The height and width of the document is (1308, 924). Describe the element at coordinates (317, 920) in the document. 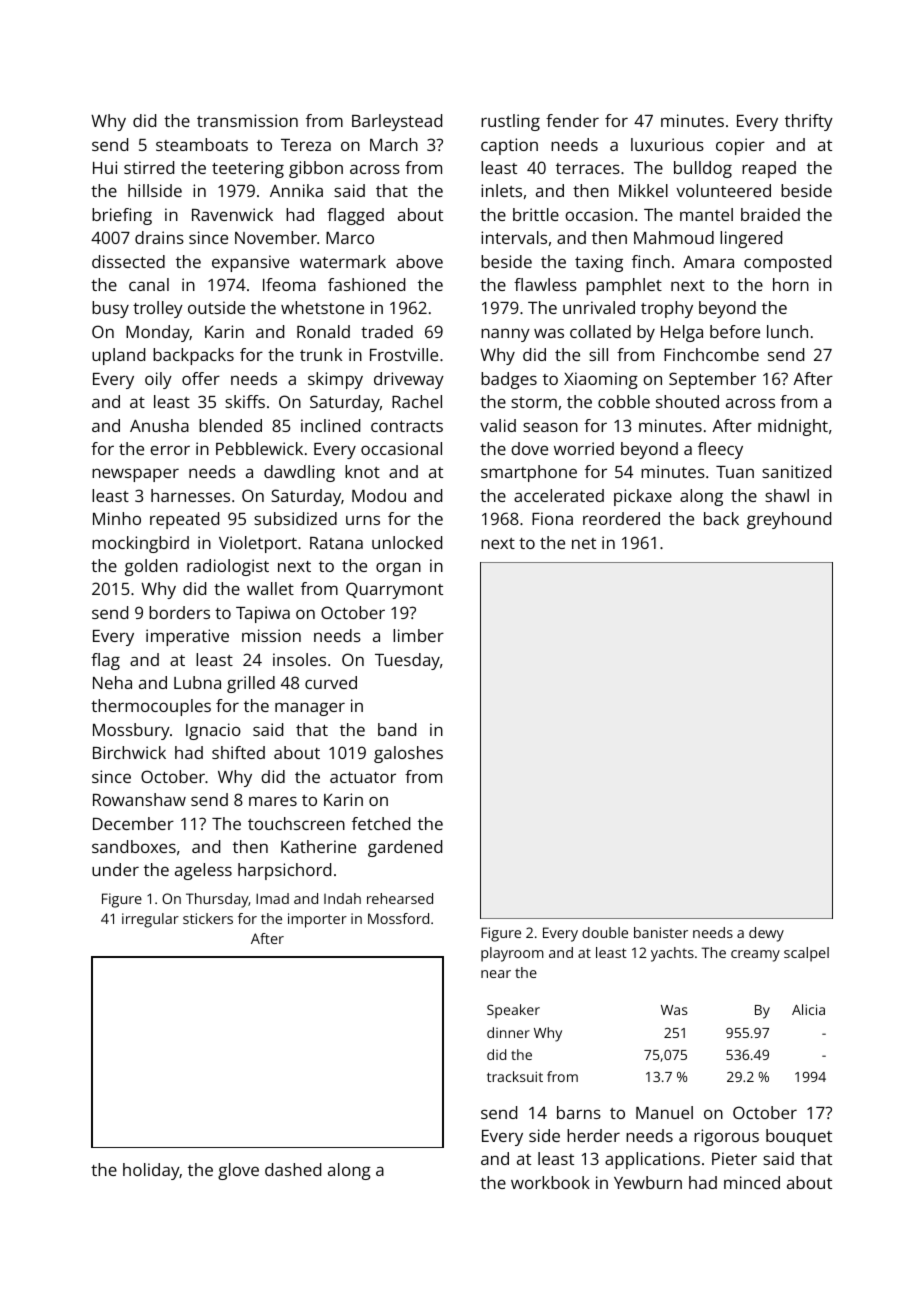

I see `importer` at that location.
